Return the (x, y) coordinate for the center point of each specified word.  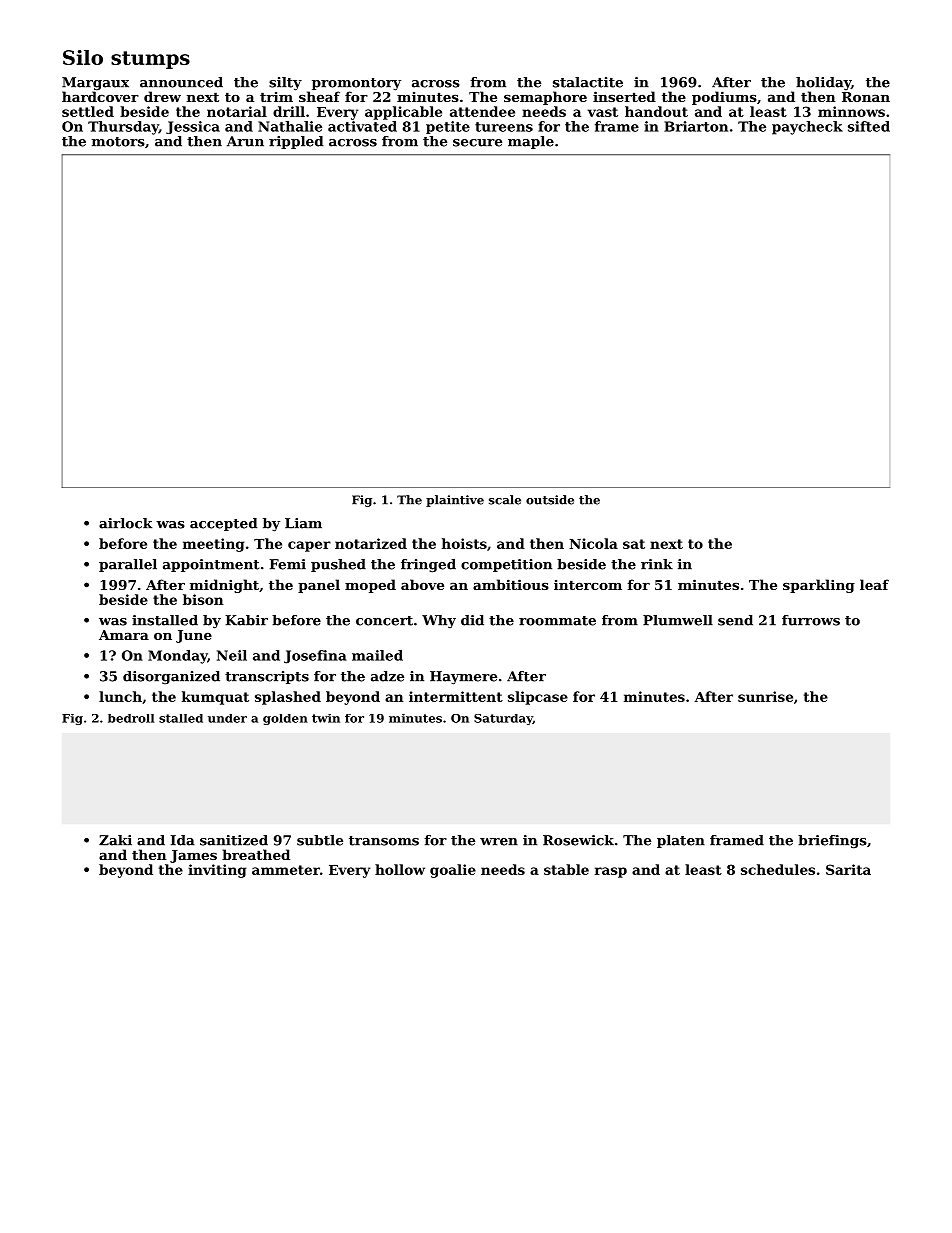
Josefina (315, 657)
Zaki (115, 840)
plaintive (455, 501)
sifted (869, 126)
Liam (303, 523)
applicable (403, 113)
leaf (874, 584)
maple (531, 142)
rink (657, 564)
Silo (83, 57)
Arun (245, 141)
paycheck (807, 128)
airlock (125, 523)
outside (550, 500)
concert (384, 621)
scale (505, 500)
